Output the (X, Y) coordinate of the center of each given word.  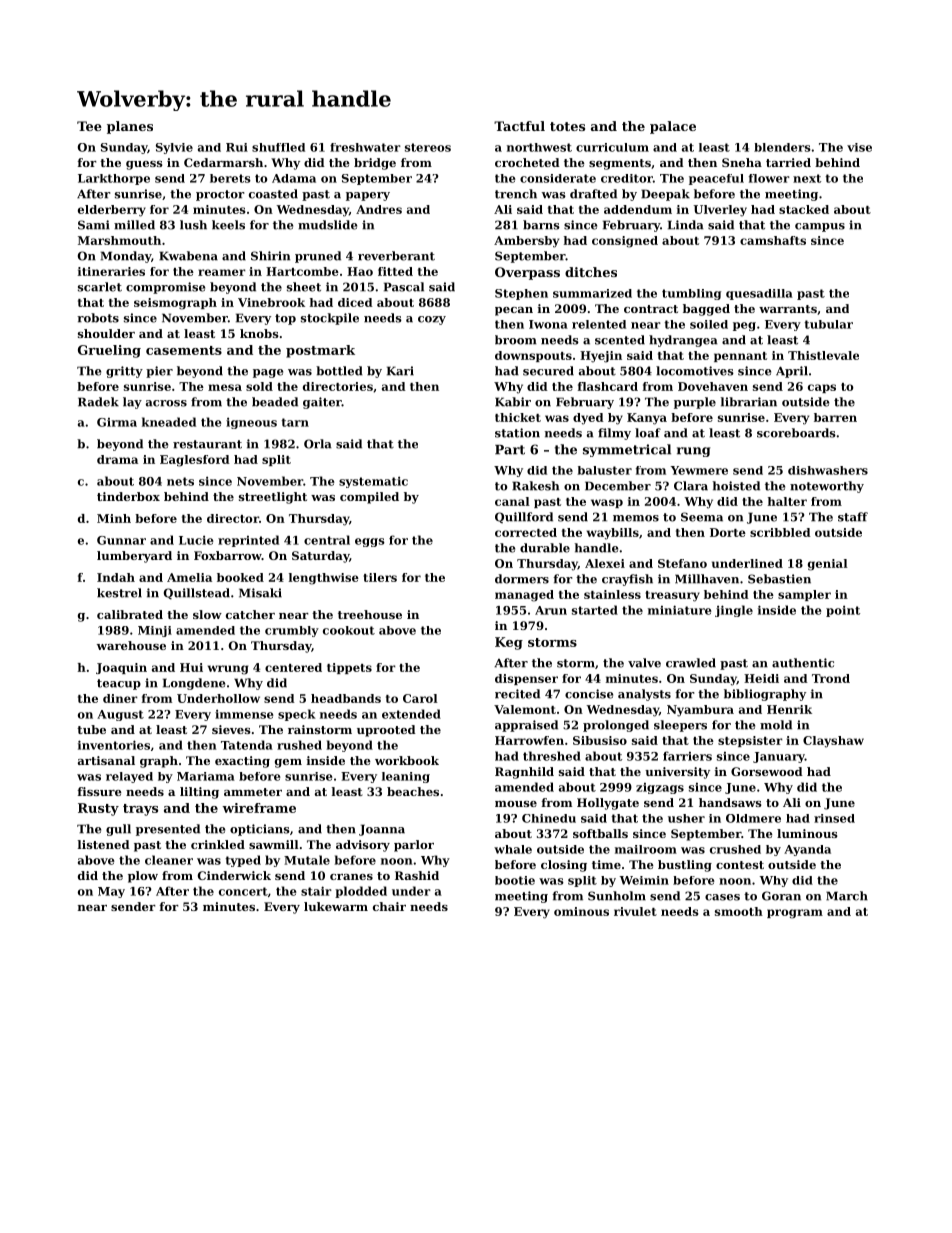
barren (835, 417)
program (795, 914)
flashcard (608, 386)
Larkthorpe (114, 179)
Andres (379, 209)
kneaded (169, 422)
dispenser (526, 679)
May (111, 892)
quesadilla (759, 294)
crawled (691, 663)
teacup (119, 684)
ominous (581, 911)
